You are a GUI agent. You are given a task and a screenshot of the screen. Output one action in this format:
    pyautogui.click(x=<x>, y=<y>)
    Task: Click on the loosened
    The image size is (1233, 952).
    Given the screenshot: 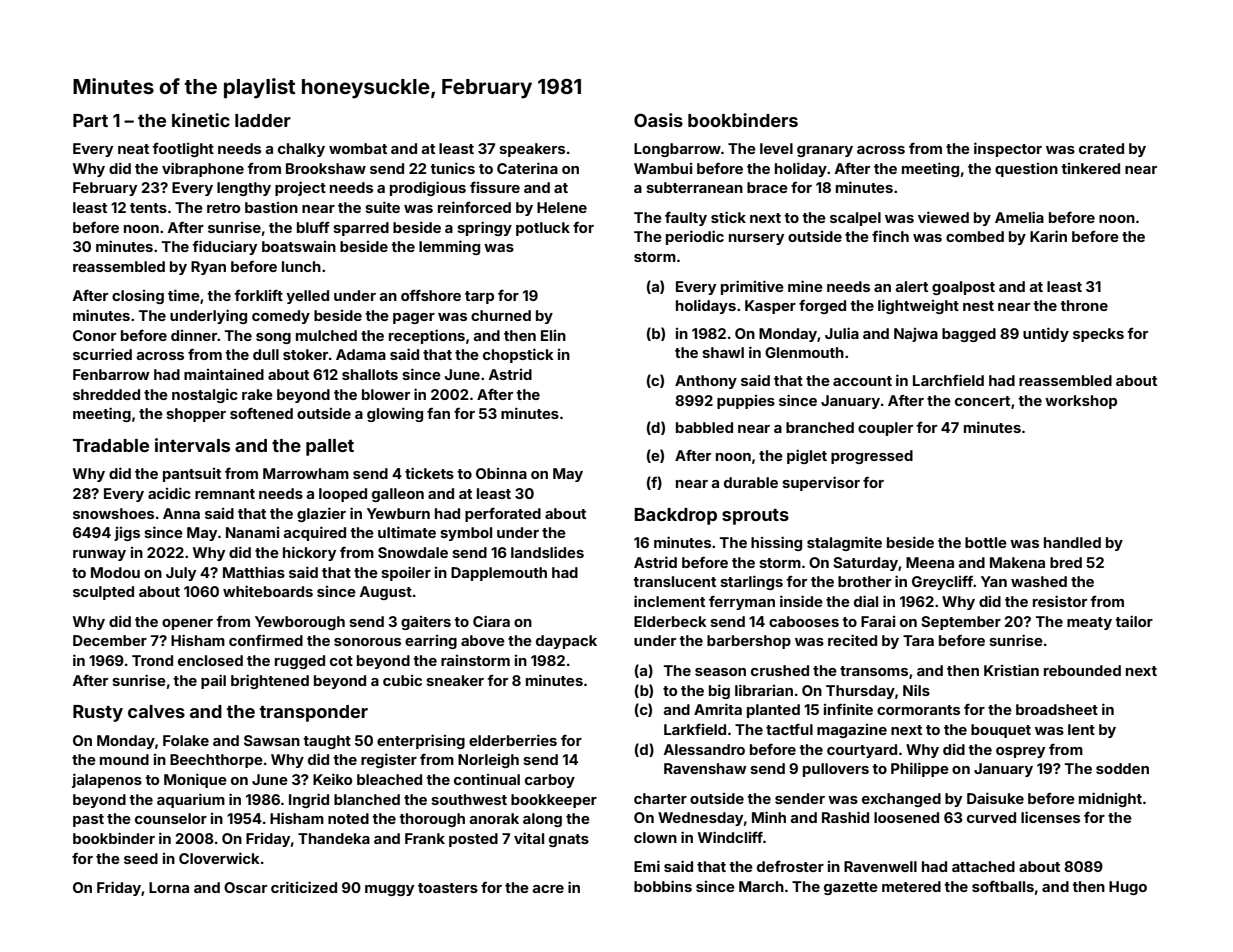 What is the action you would take?
    pyautogui.click(x=906, y=817)
